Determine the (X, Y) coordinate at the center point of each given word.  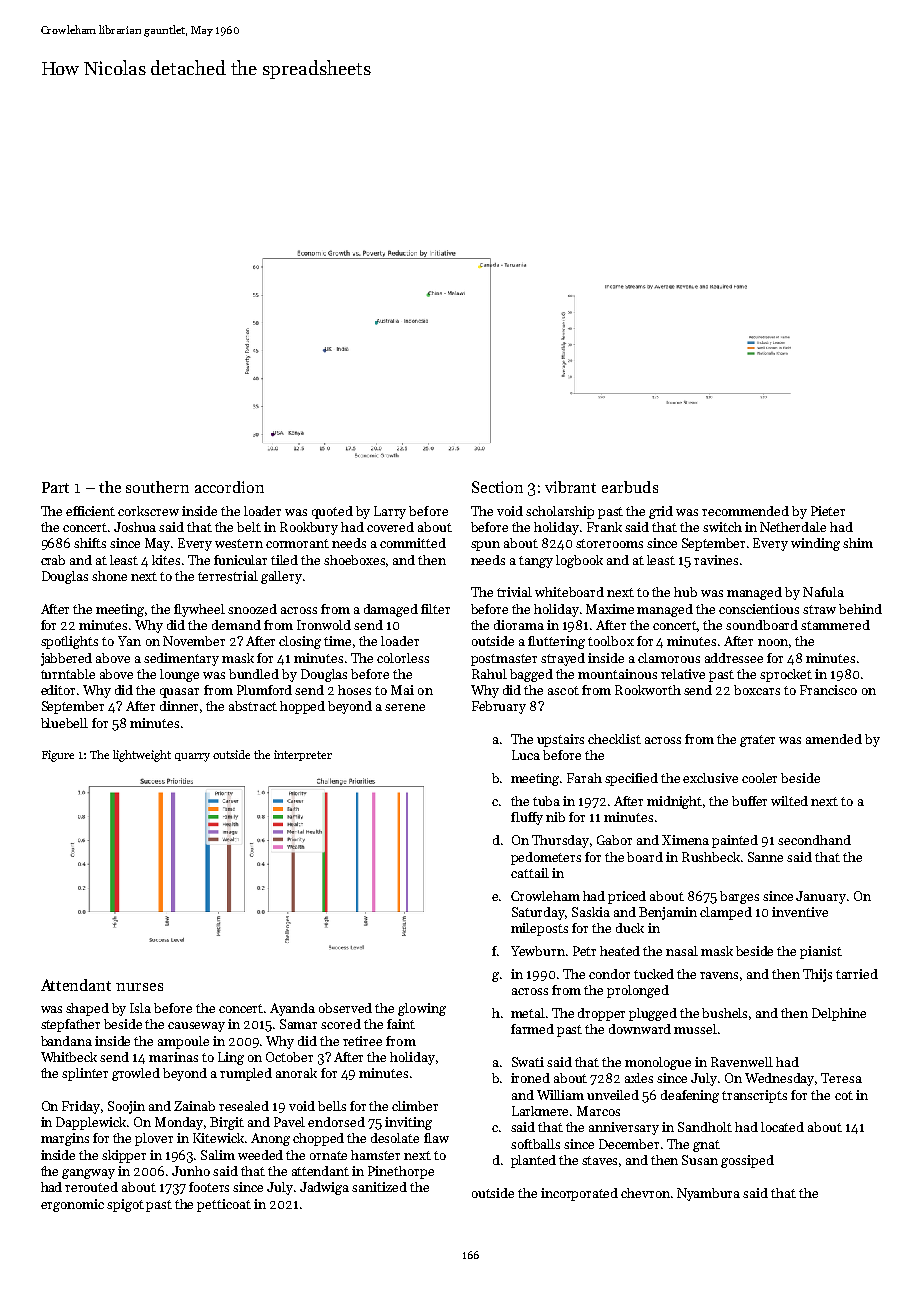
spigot (125, 1205)
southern (157, 487)
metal (528, 1013)
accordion (229, 487)
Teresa (841, 1078)
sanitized (379, 1187)
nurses (139, 987)
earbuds (630, 487)
